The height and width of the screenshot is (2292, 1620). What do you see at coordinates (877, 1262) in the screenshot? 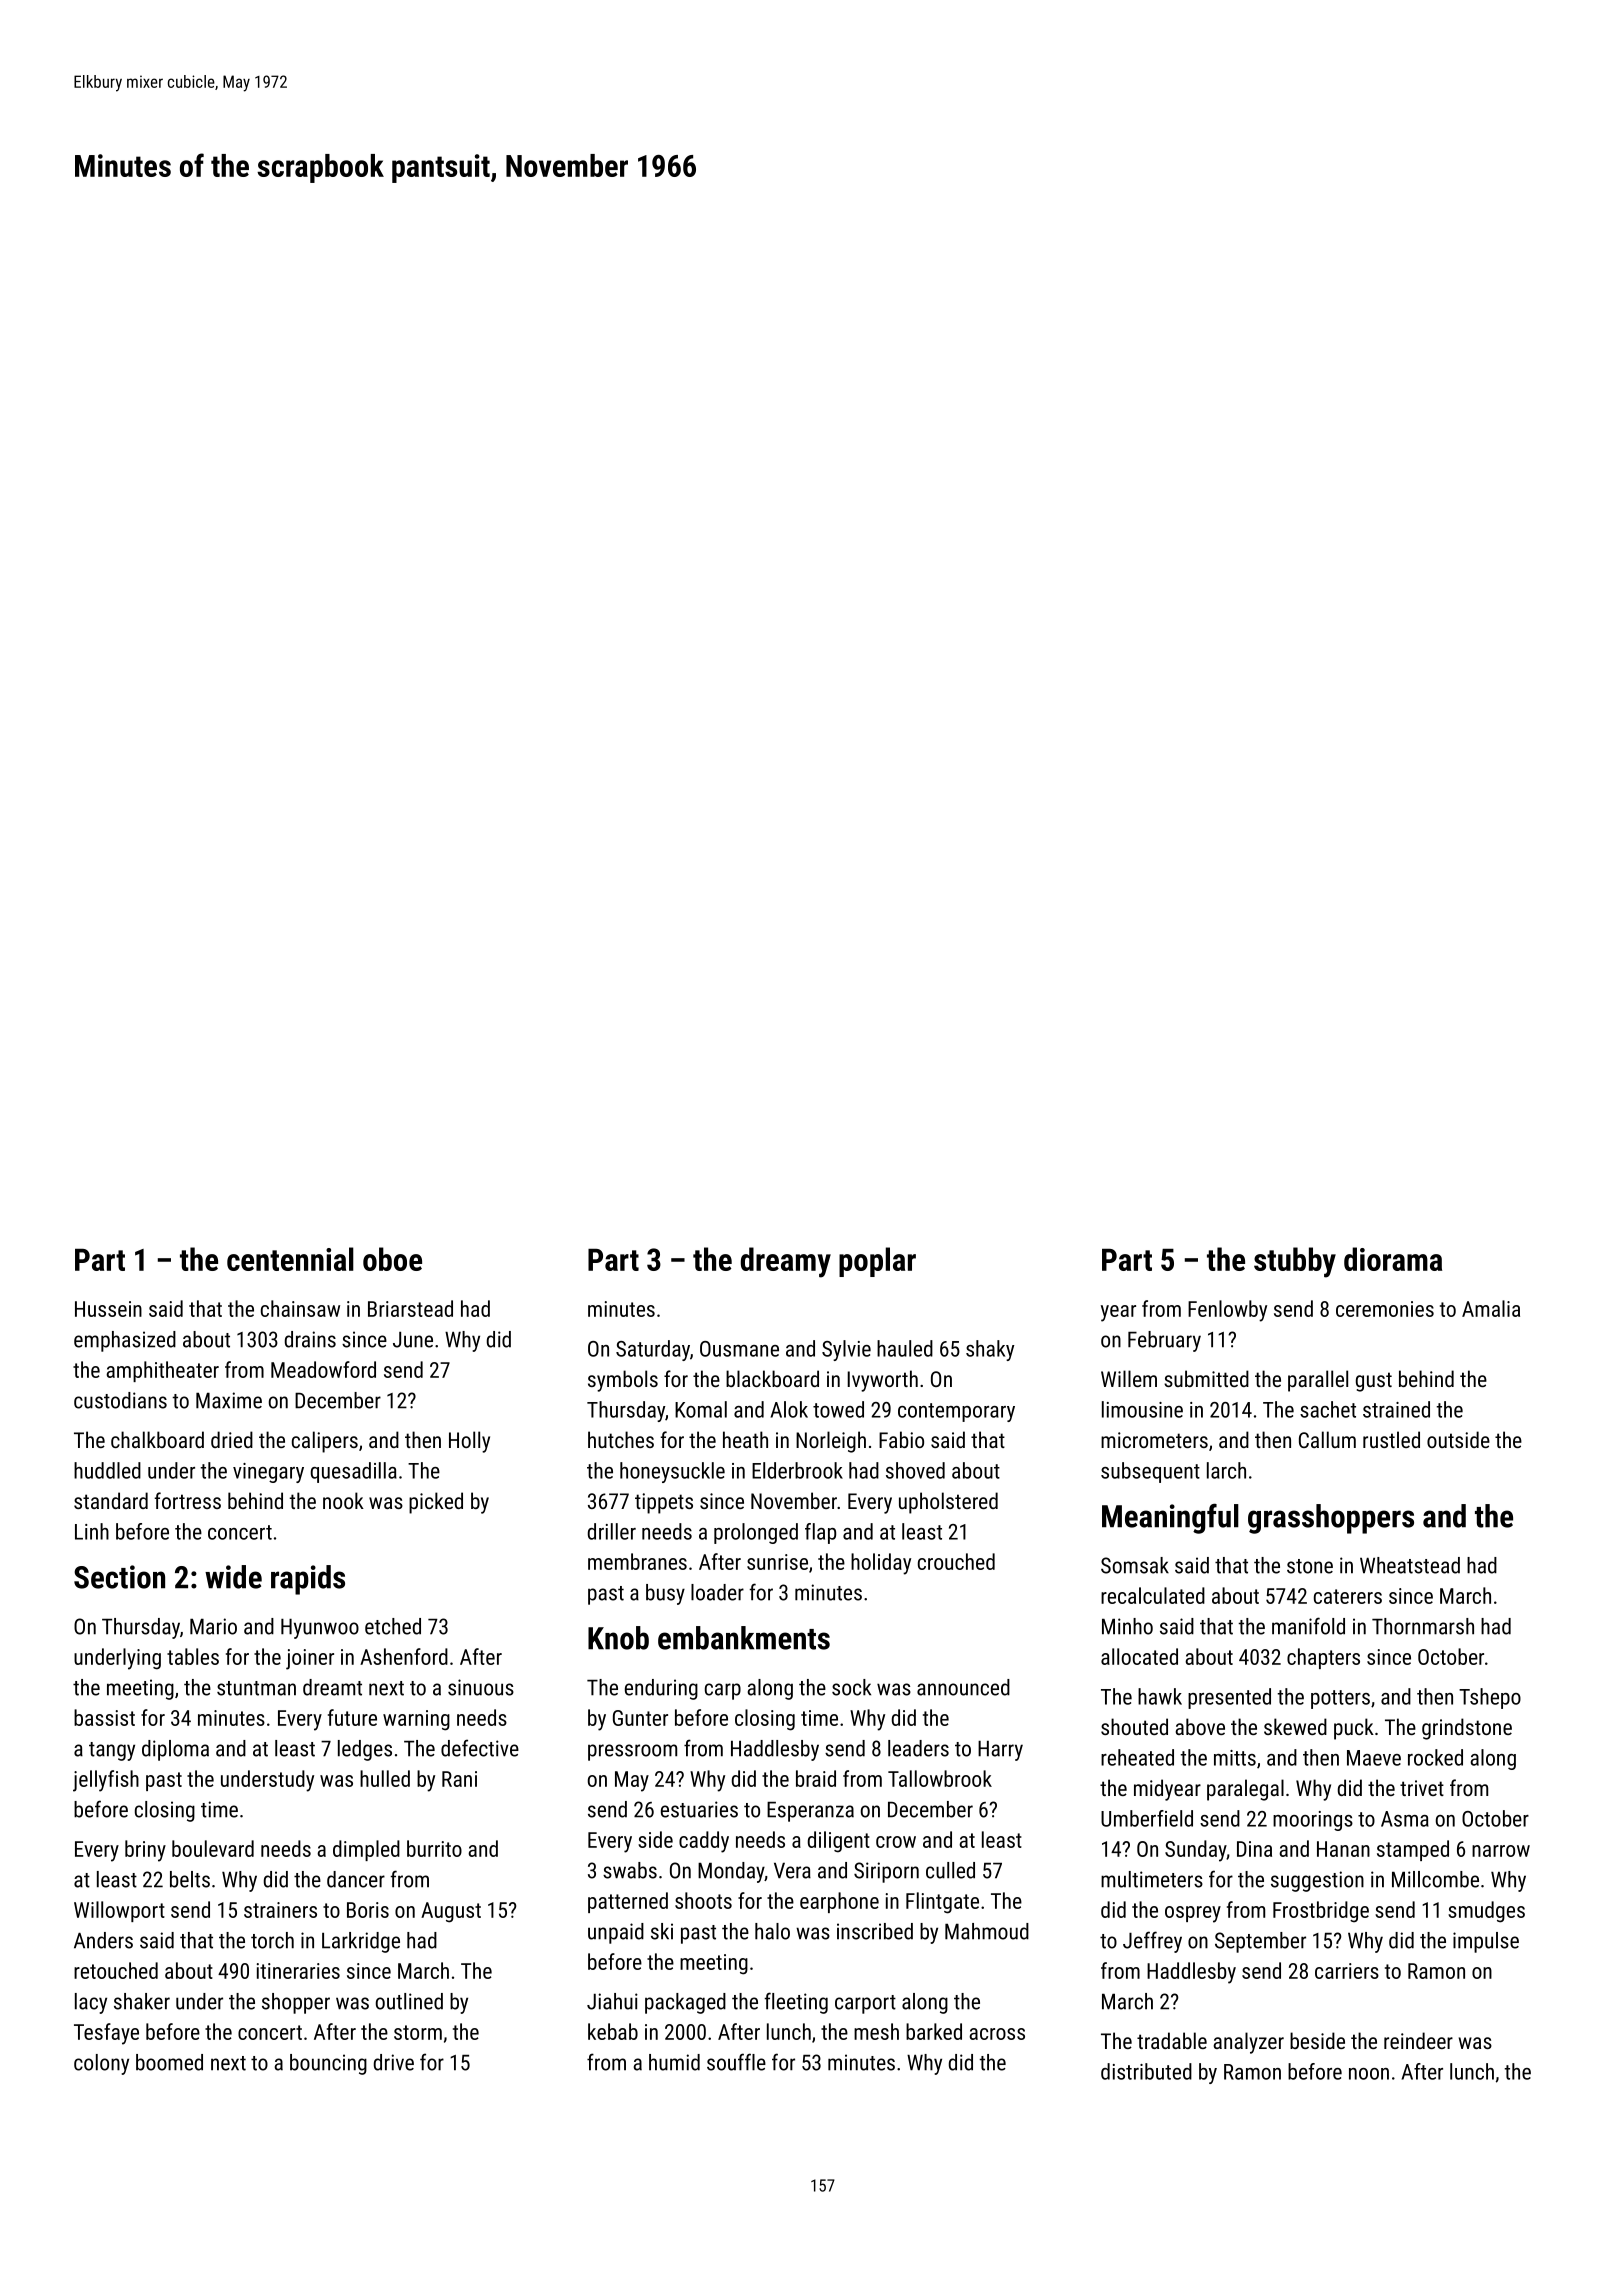
I see `poplar` at bounding box center [877, 1262].
